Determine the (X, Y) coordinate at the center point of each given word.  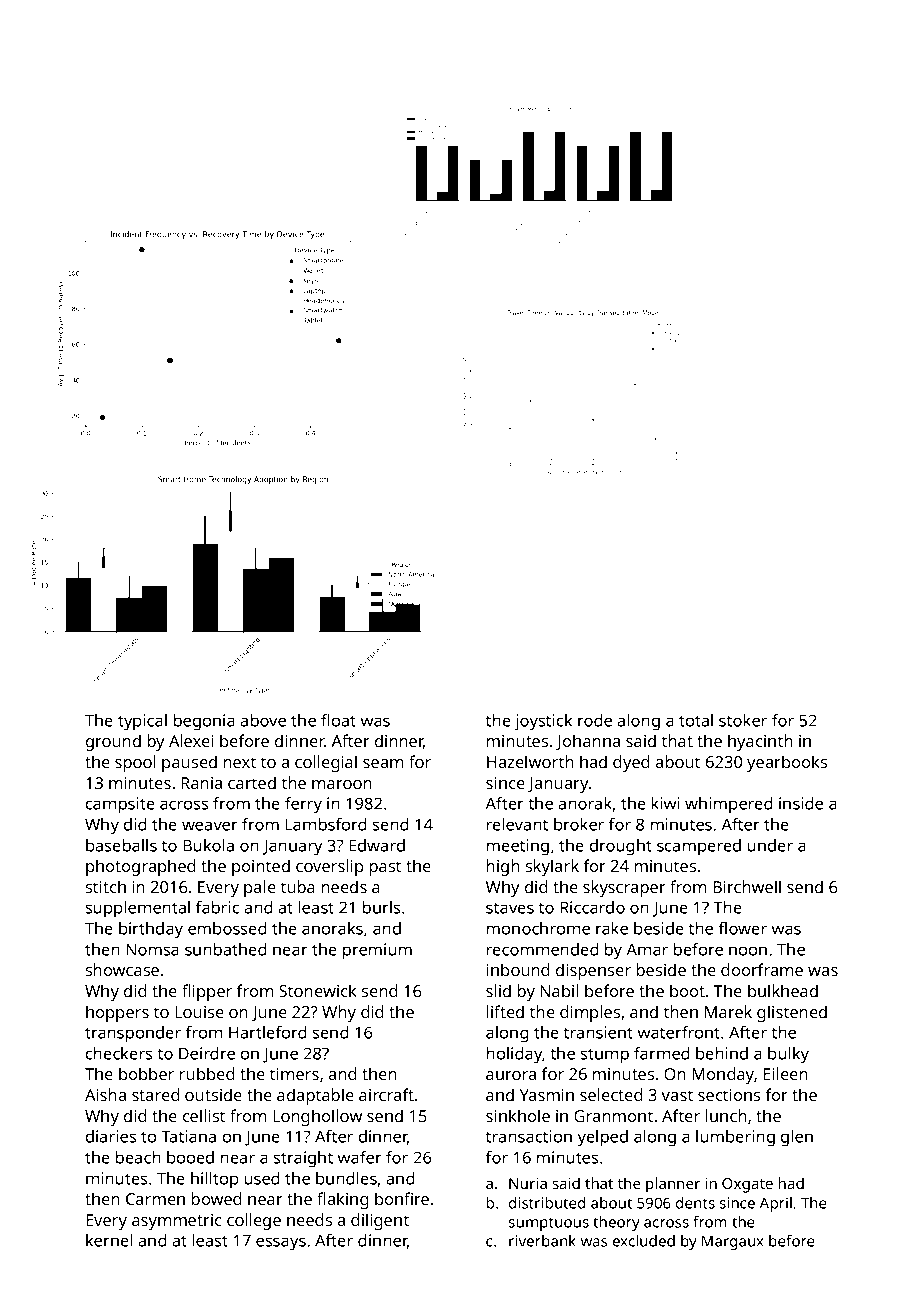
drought (621, 847)
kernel (109, 1240)
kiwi (666, 803)
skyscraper (624, 888)
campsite (120, 805)
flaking (343, 1200)
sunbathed (226, 949)
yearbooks (787, 763)
